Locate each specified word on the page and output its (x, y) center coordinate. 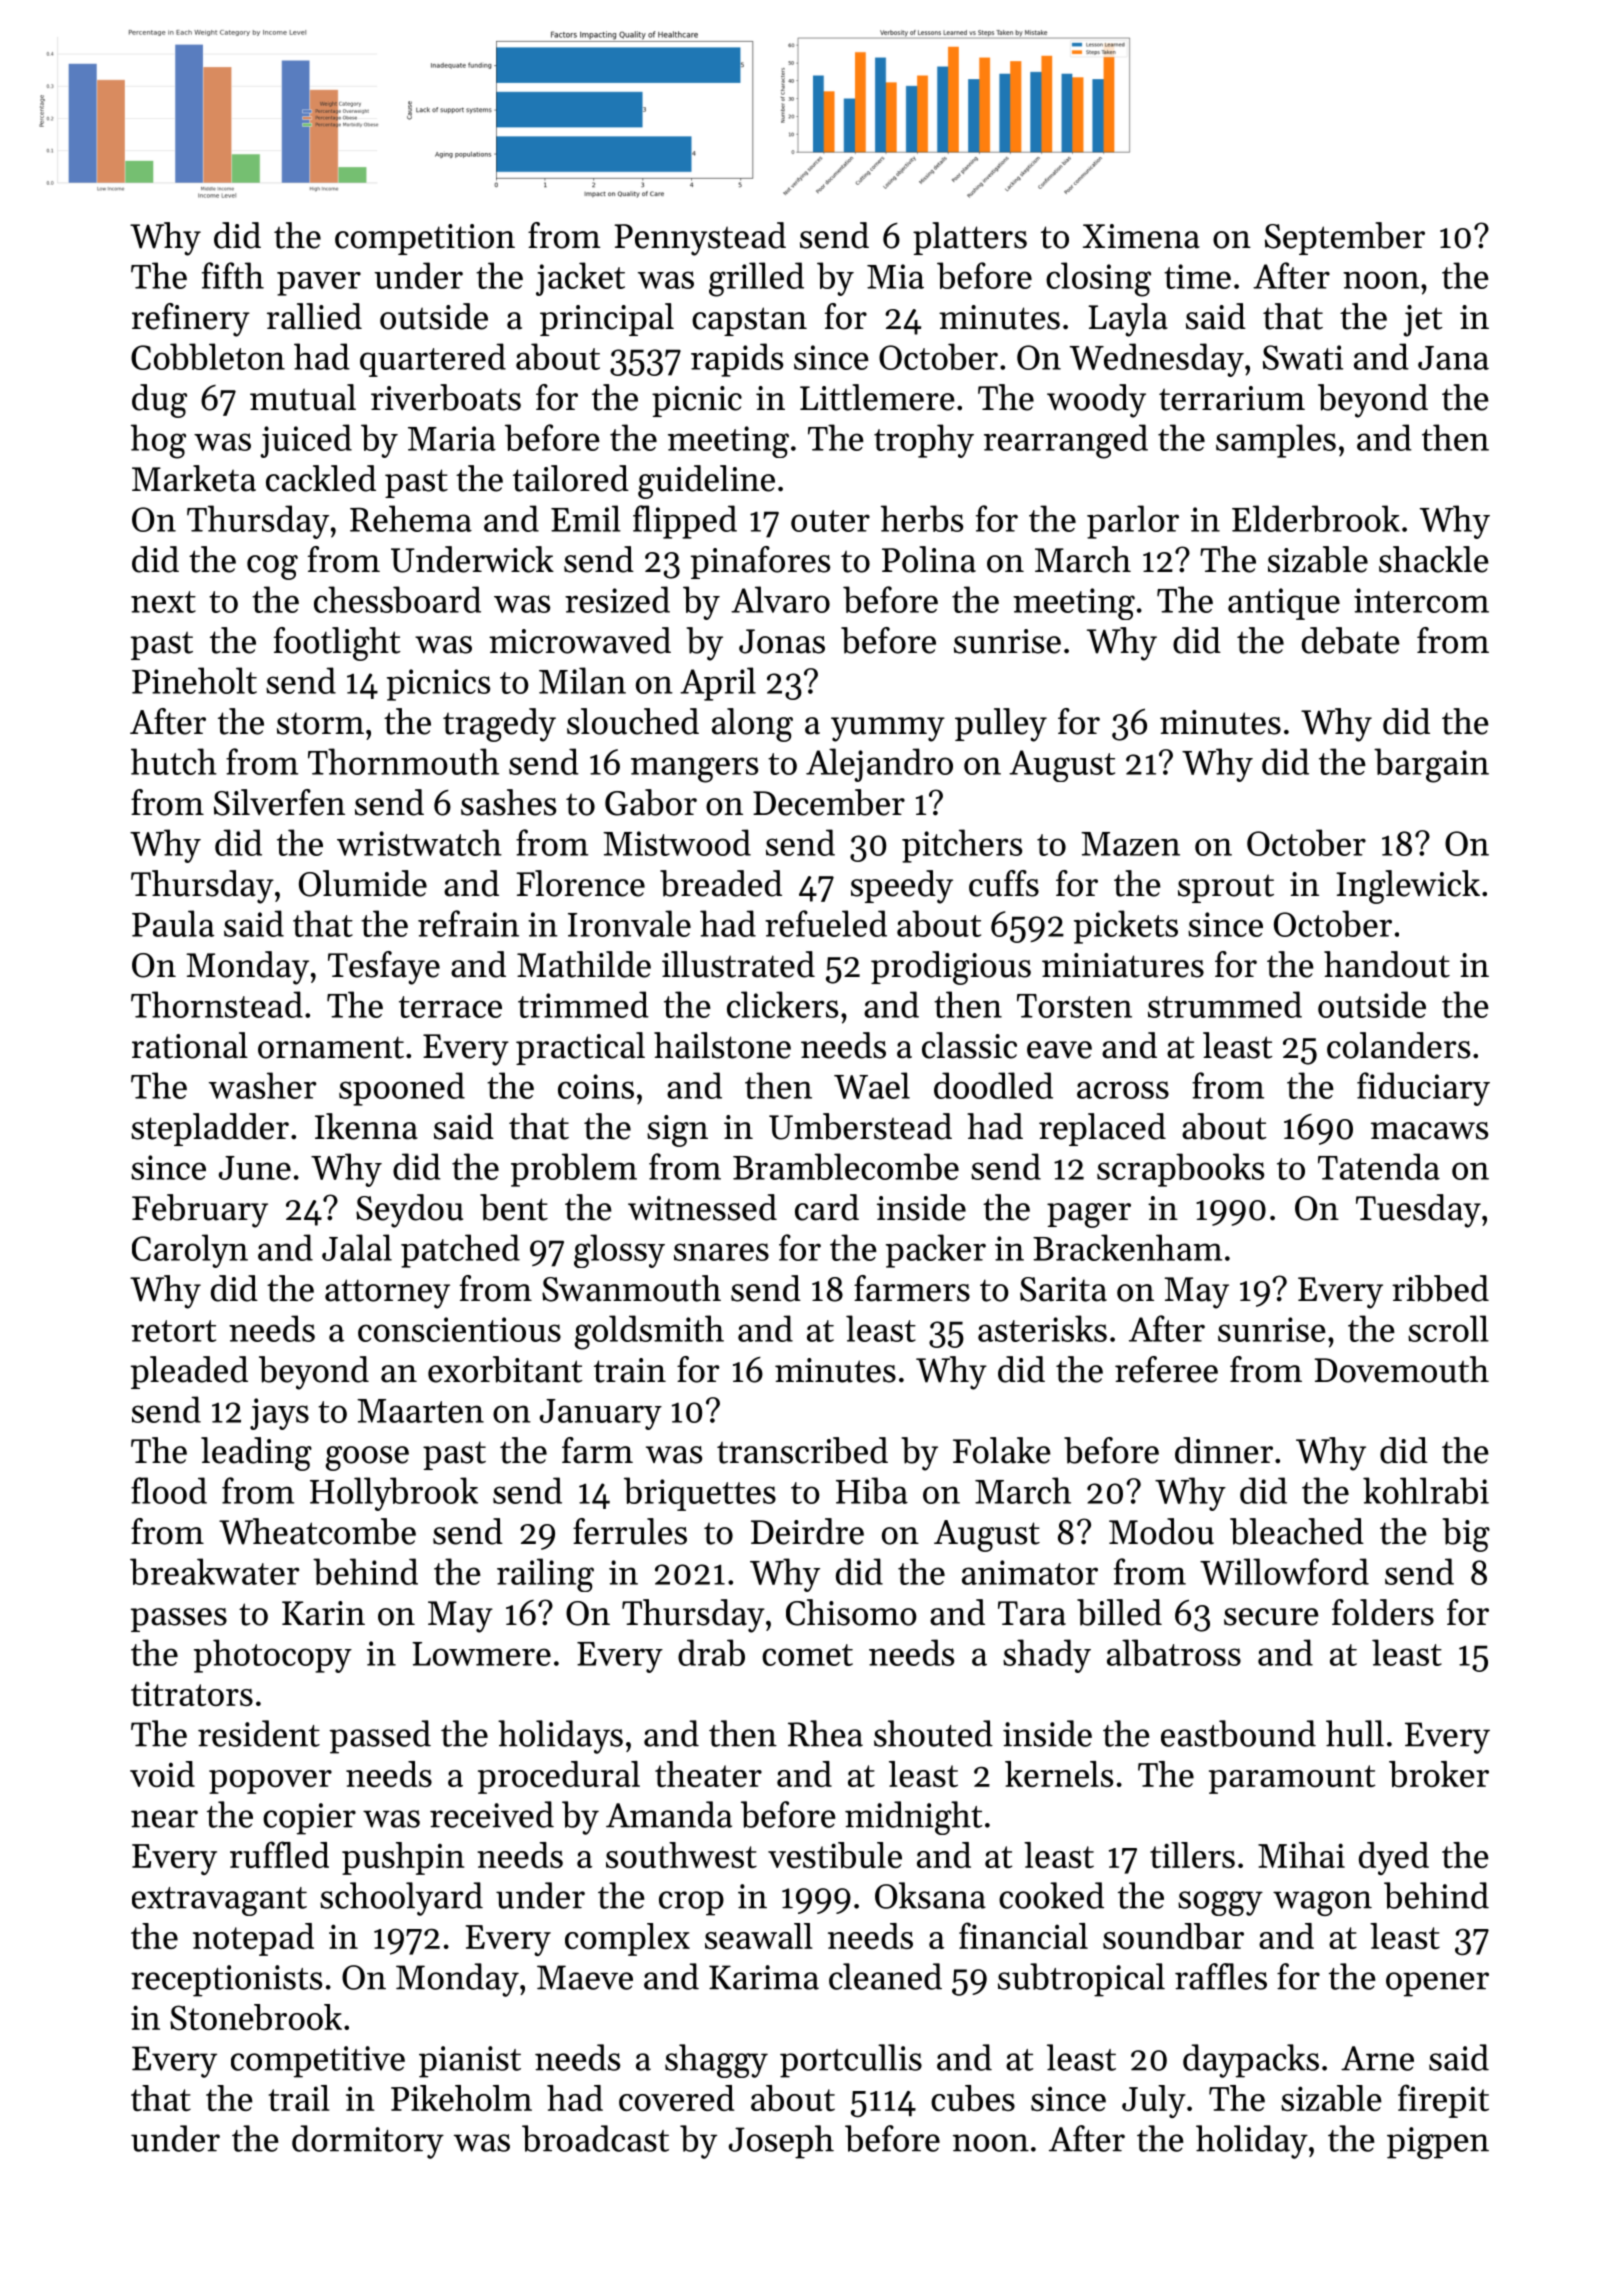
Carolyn (190, 1251)
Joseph (781, 2142)
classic (969, 1045)
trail (299, 2098)
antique (1284, 604)
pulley (1001, 725)
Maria (452, 438)
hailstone (722, 1045)
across (1123, 1090)
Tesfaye (384, 968)
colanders (1398, 1045)
